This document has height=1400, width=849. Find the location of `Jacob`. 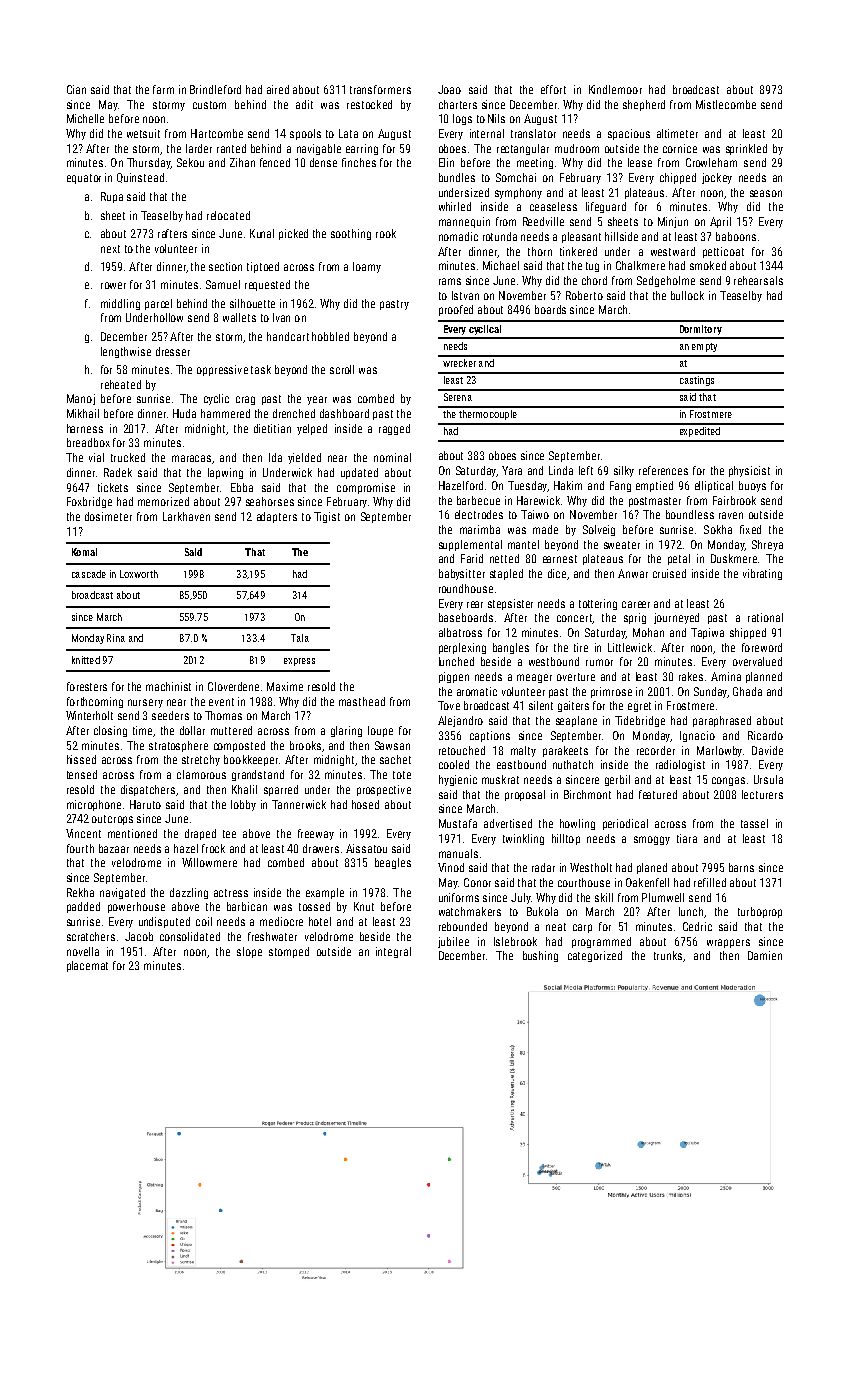

Jacob is located at coordinates (139, 936).
